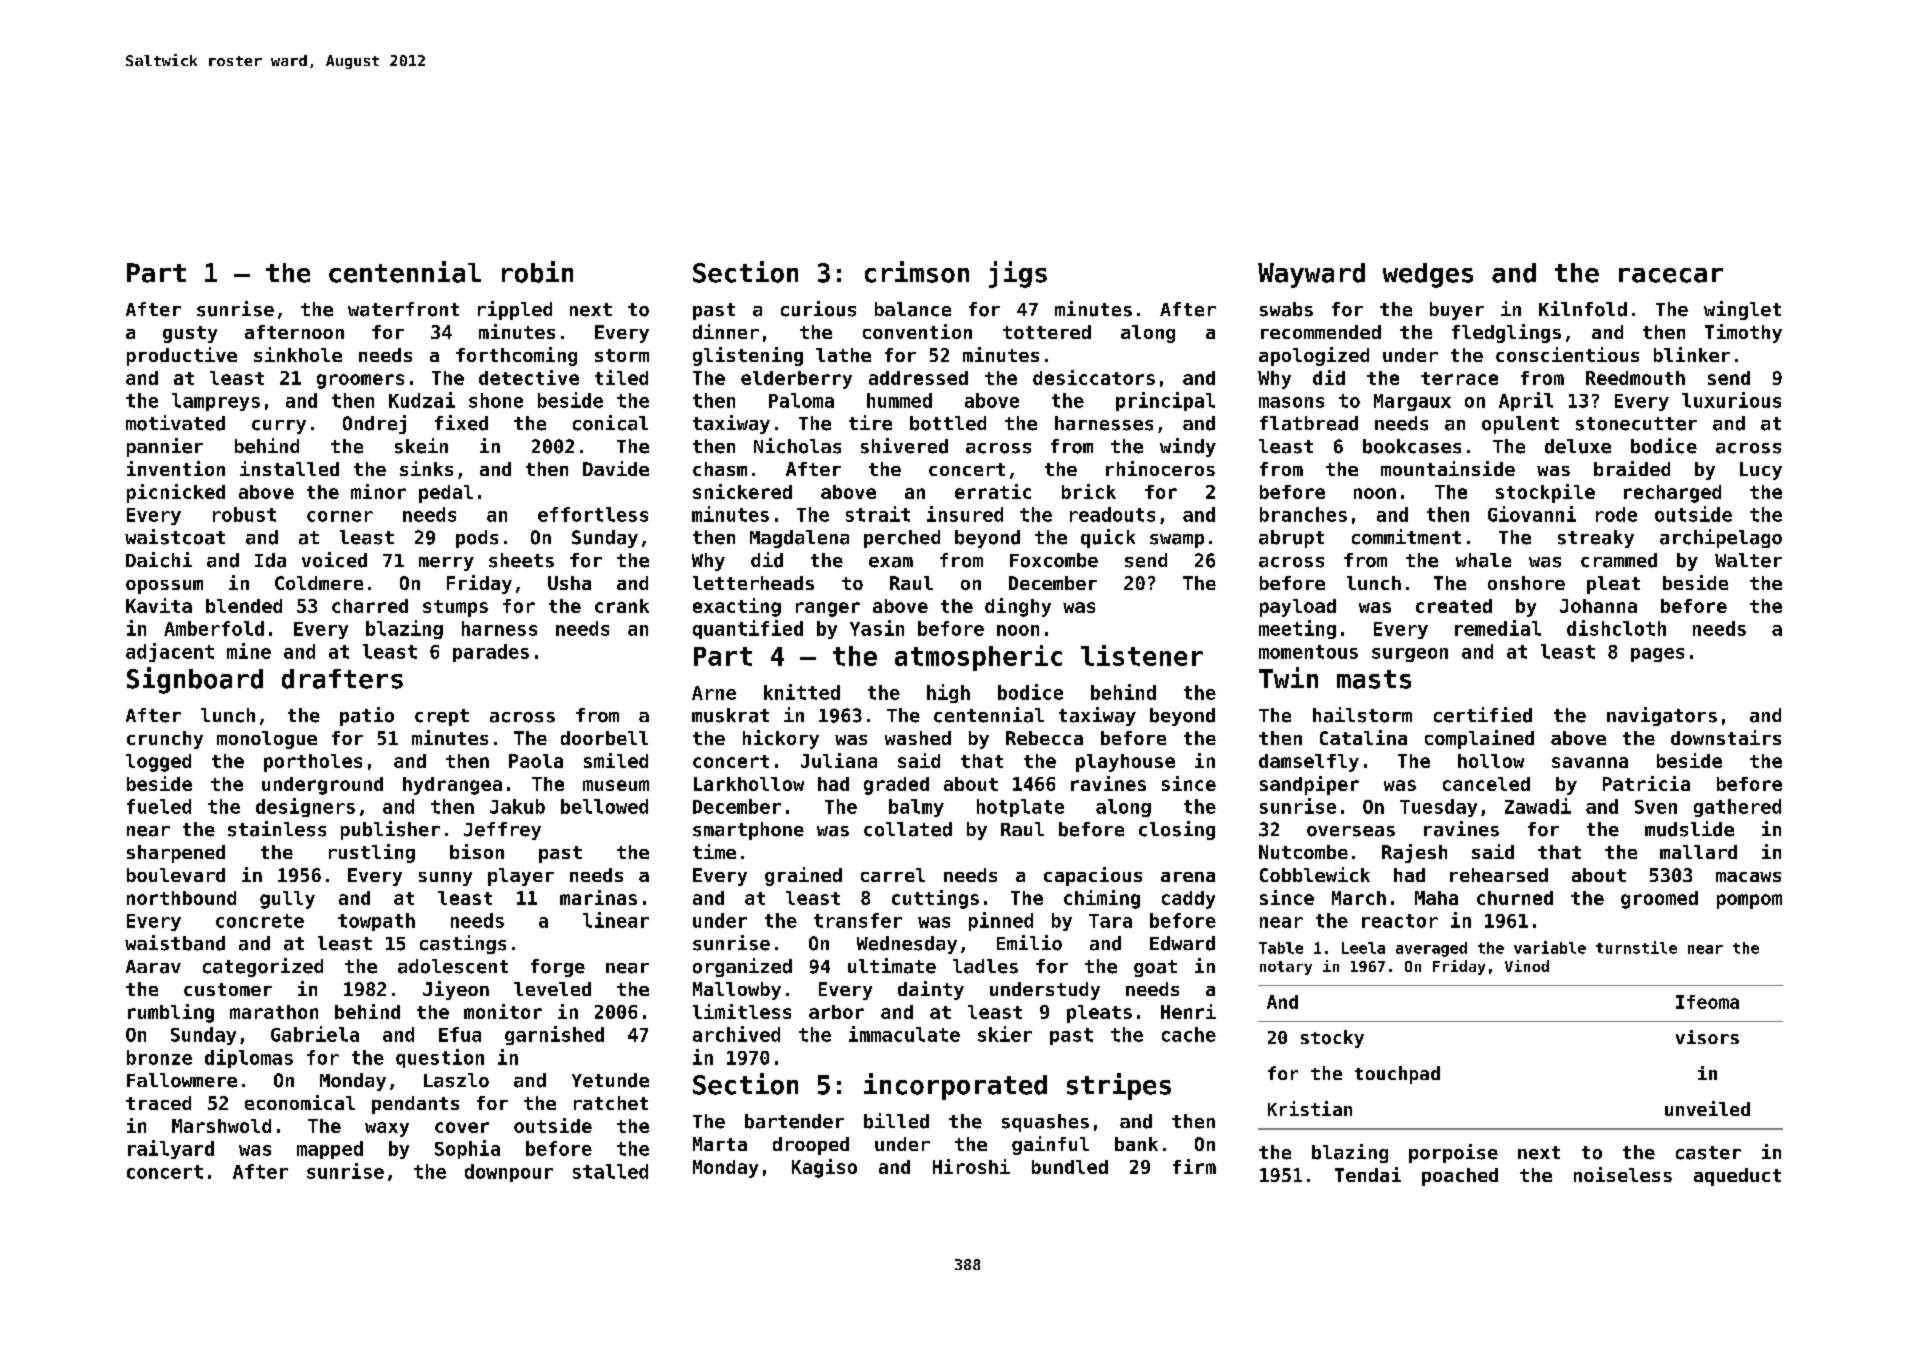 The height and width of the document is (1349, 1908). I want to click on sunny, so click(445, 879).
